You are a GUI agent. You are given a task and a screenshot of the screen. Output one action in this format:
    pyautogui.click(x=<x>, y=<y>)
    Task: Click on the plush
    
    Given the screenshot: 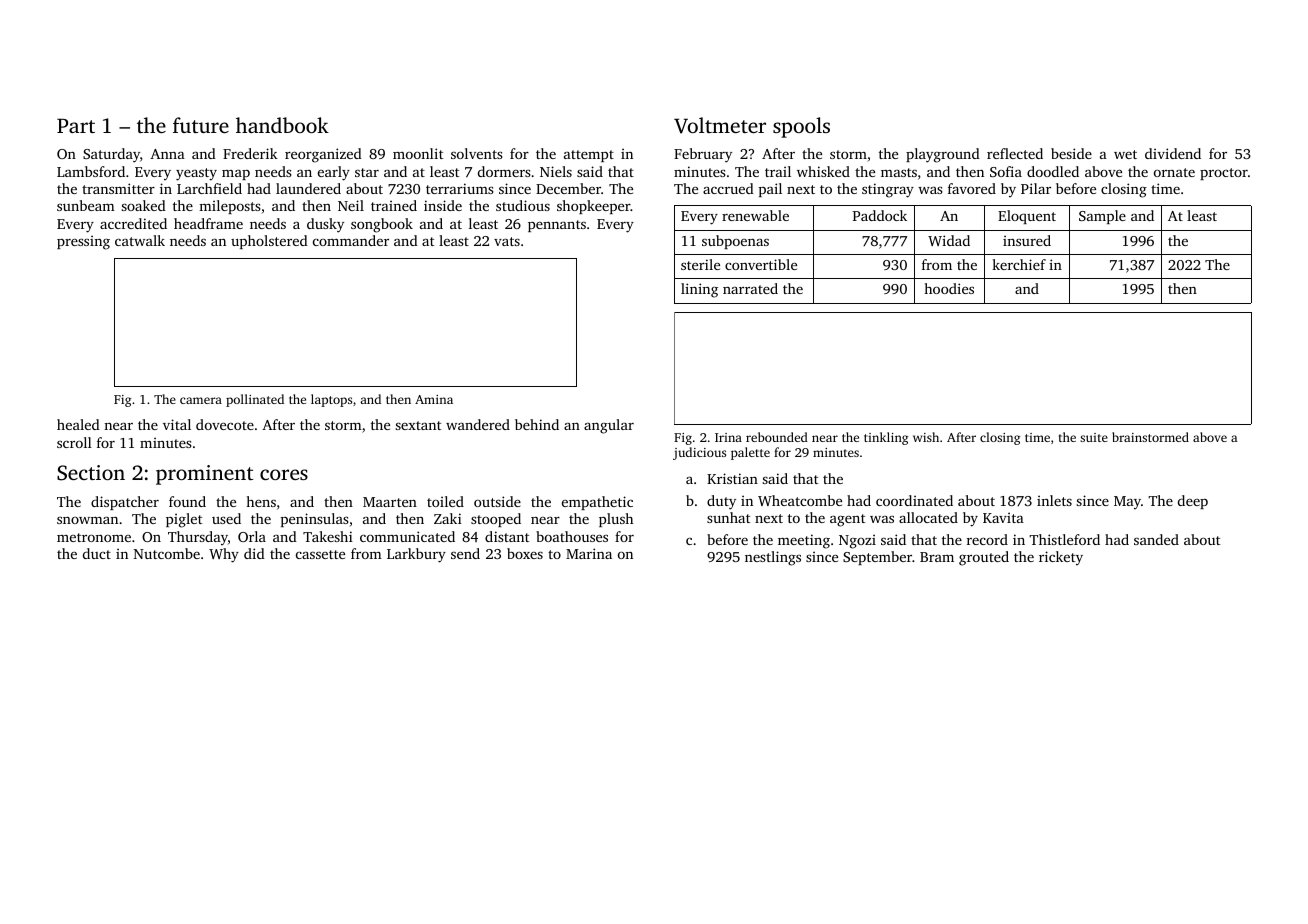 What is the action you would take?
    pyautogui.click(x=616, y=520)
